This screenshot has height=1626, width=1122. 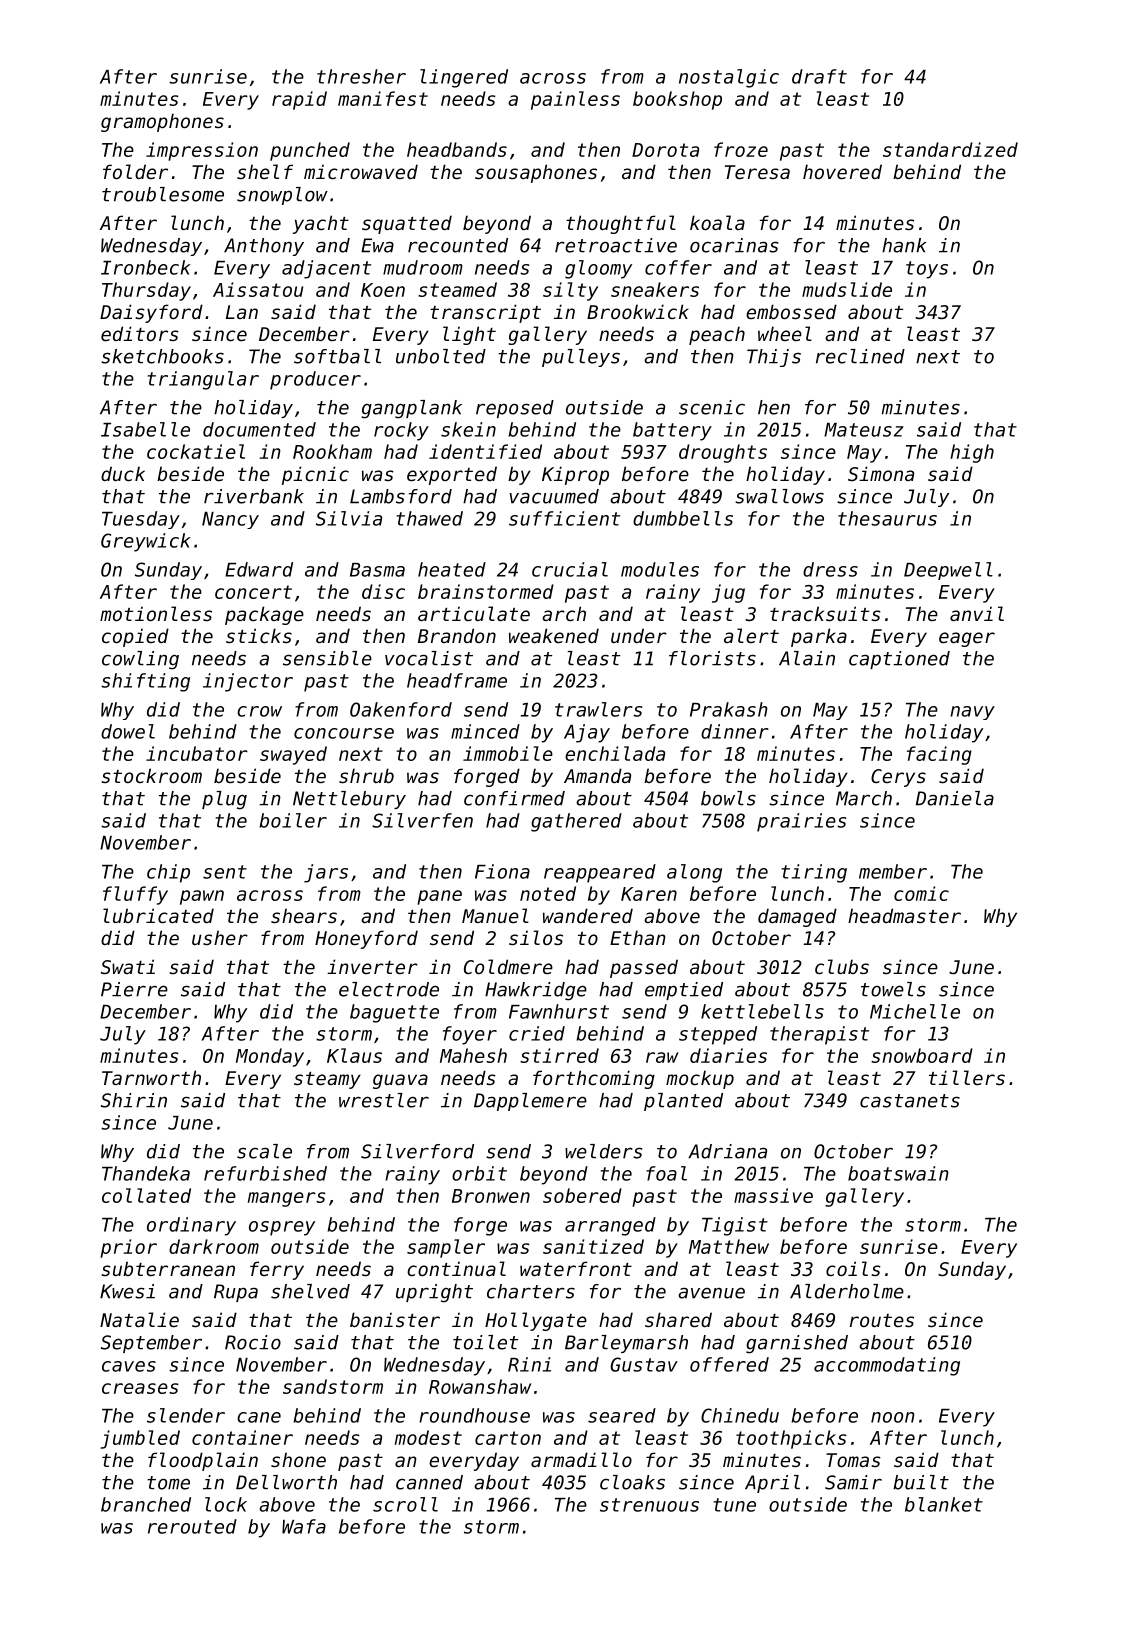 I want to click on Wafa, so click(x=304, y=1526).
